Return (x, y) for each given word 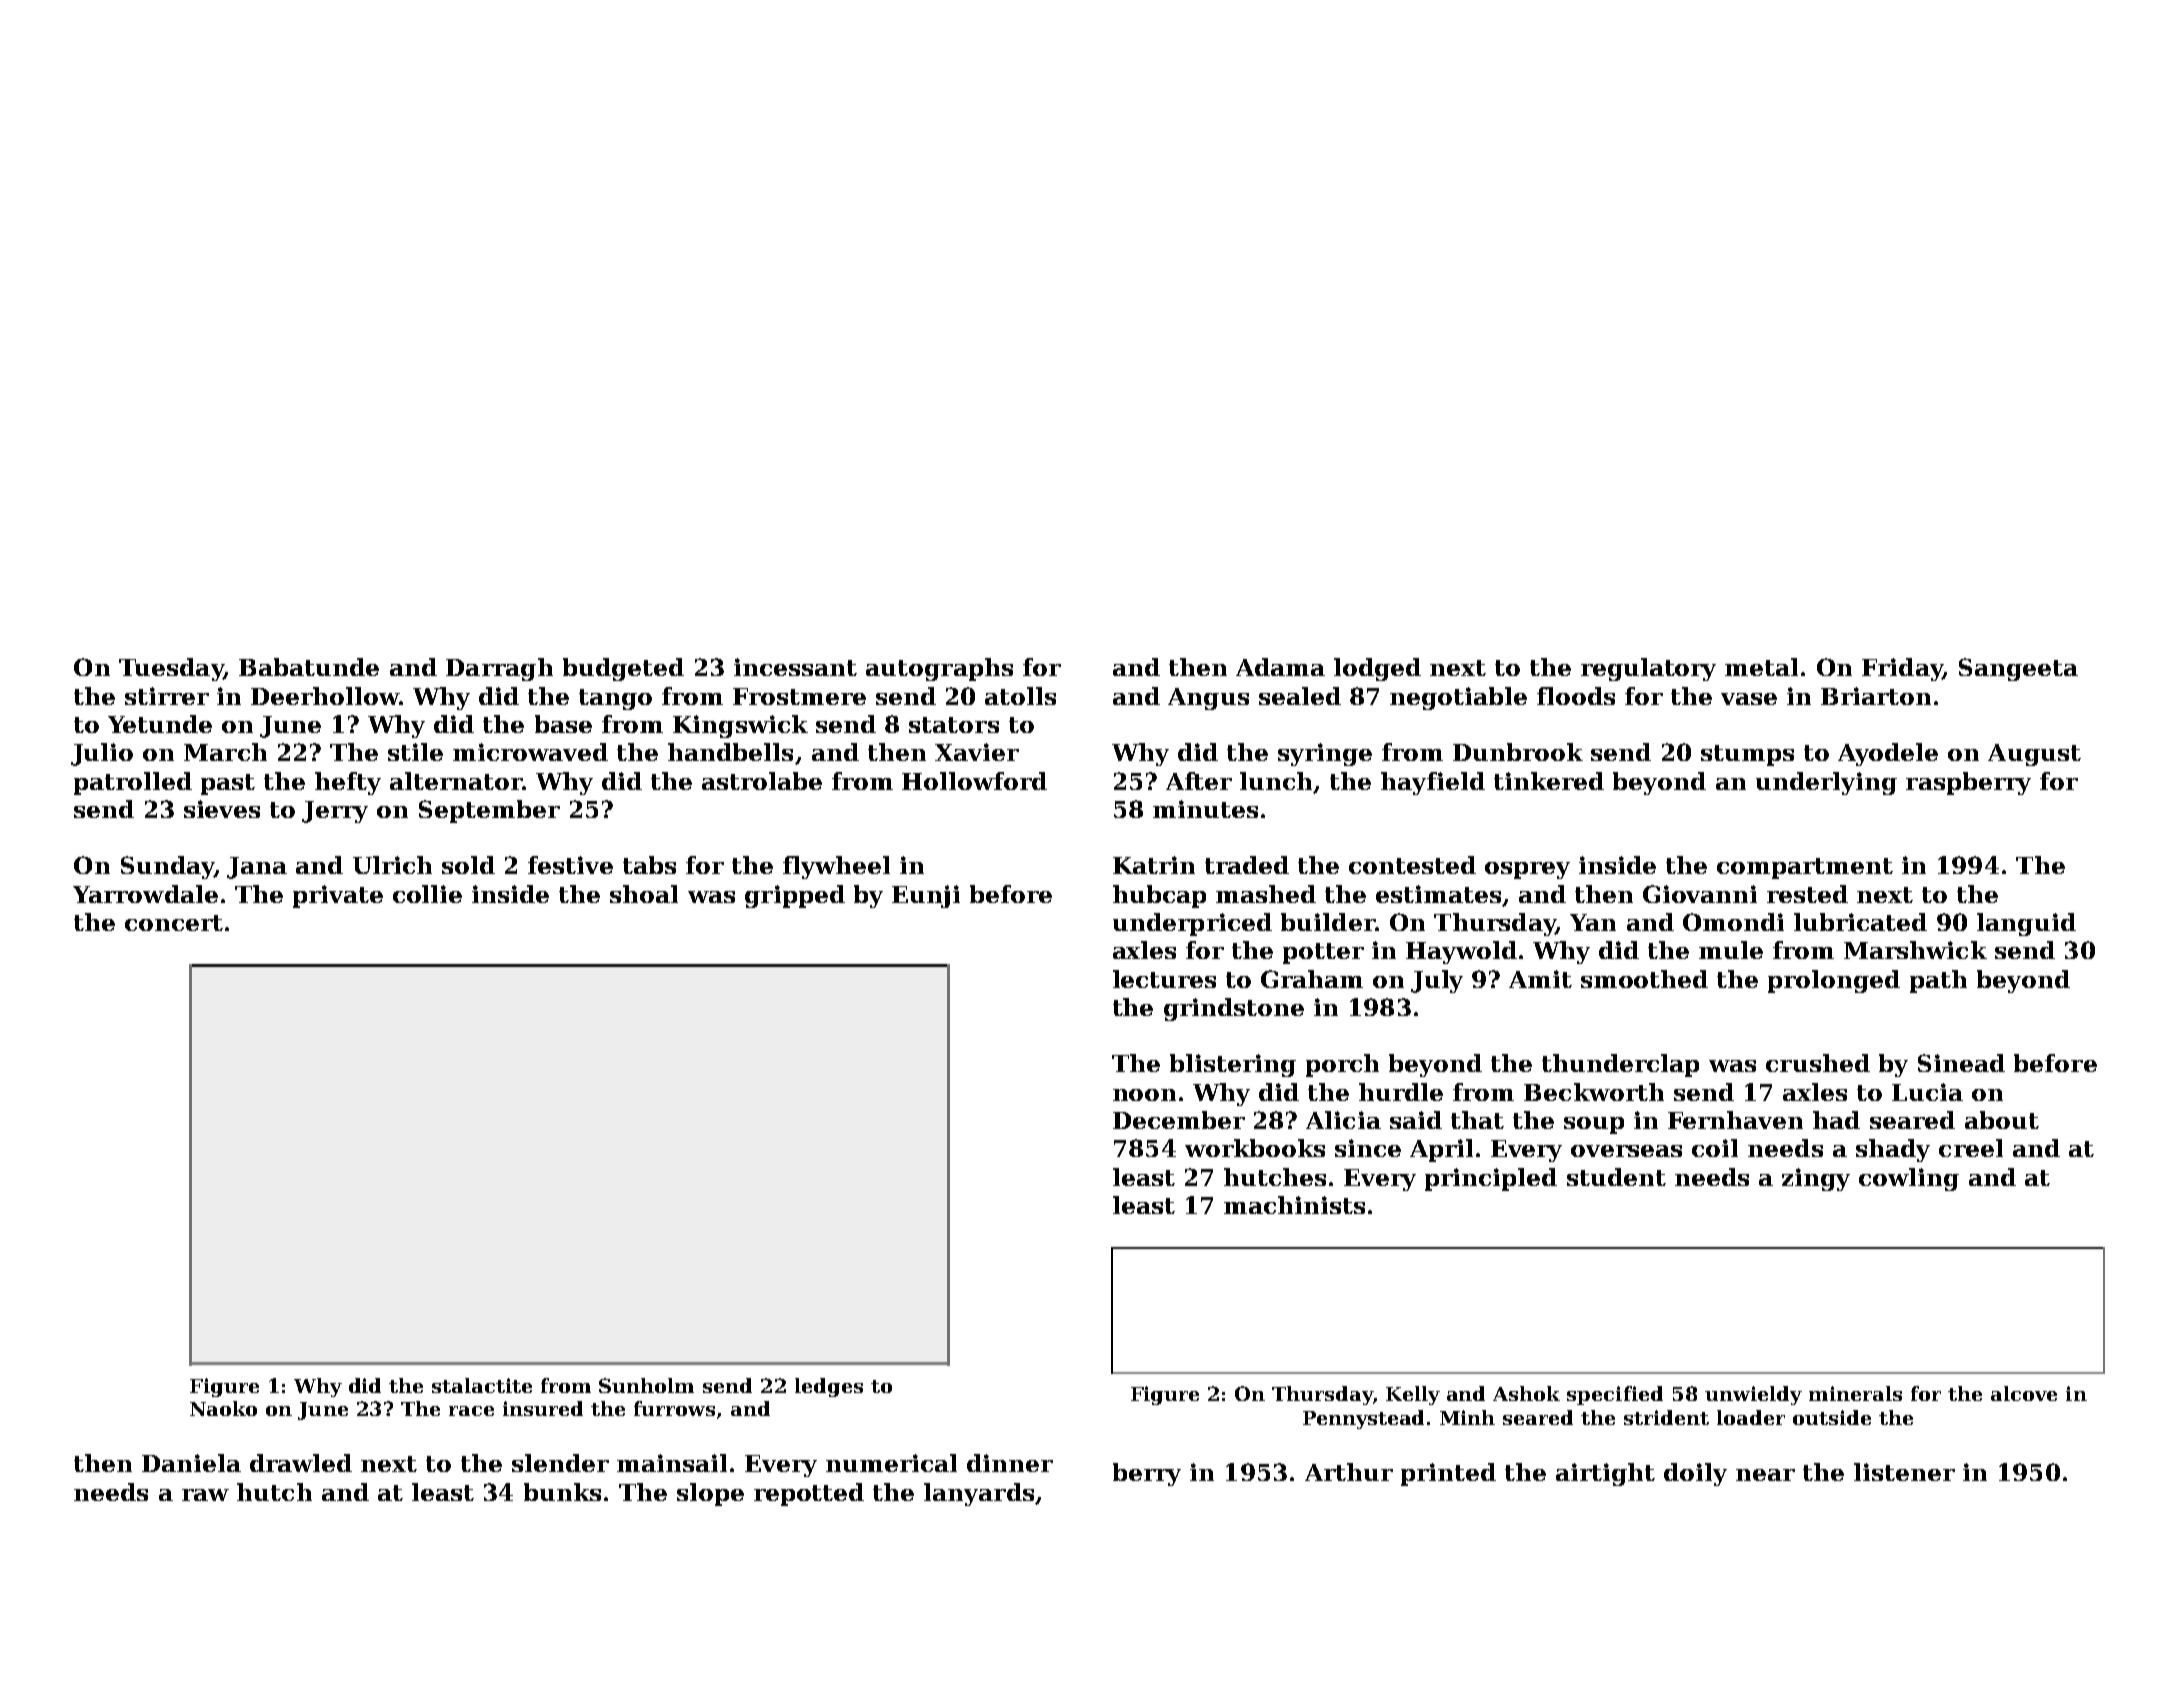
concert (174, 923)
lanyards (979, 1494)
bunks (562, 1492)
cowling (1909, 1179)
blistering (1233, 1065)
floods (1576, 696)
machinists (1294, 1205)
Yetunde (160, 724)
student (1616, 1177)
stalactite (482, 1385)
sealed (1300, 696)
